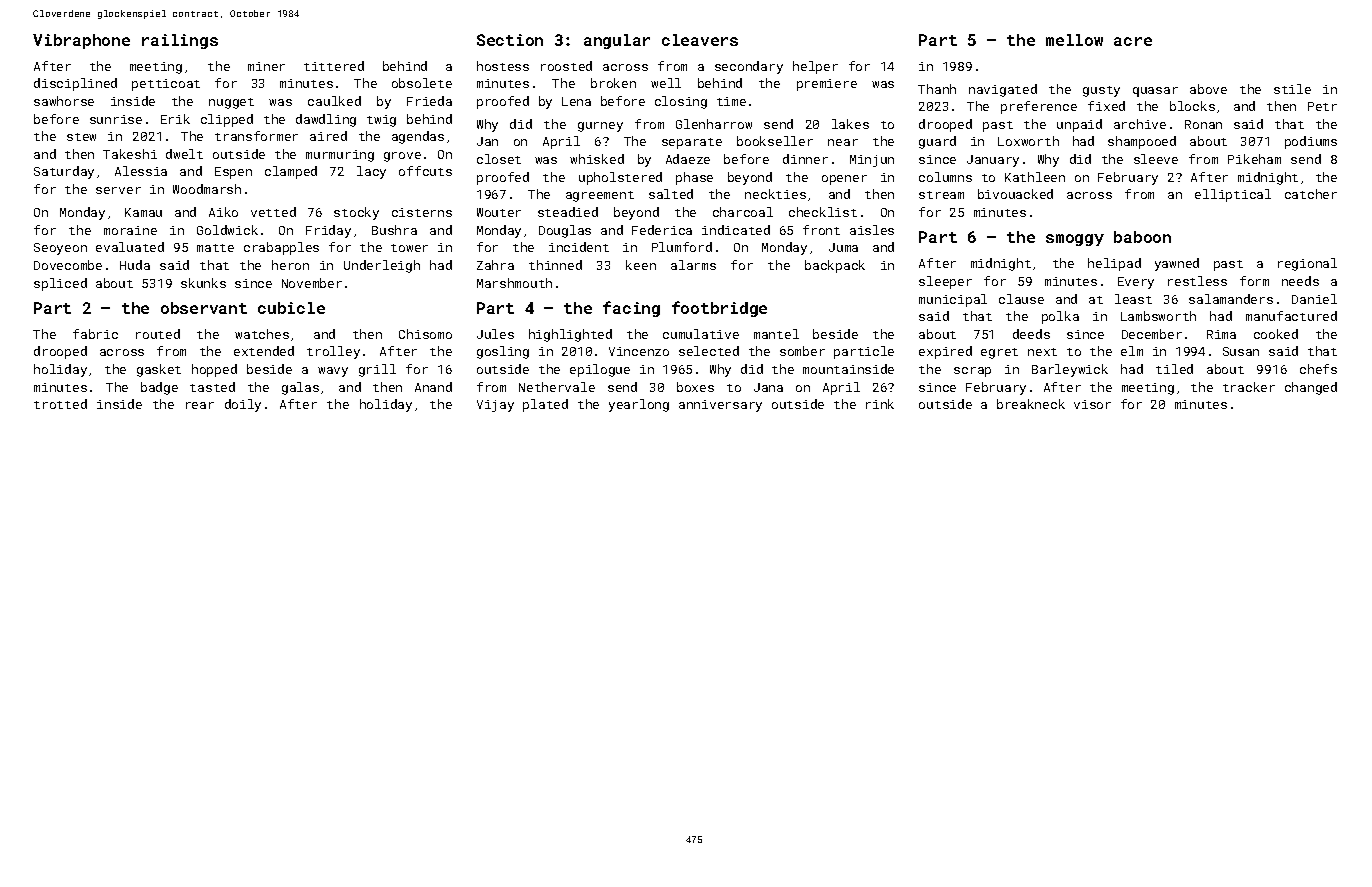  Describe the element at coordinates (945, 177) in the screenshot. I see `columns` at that location.
